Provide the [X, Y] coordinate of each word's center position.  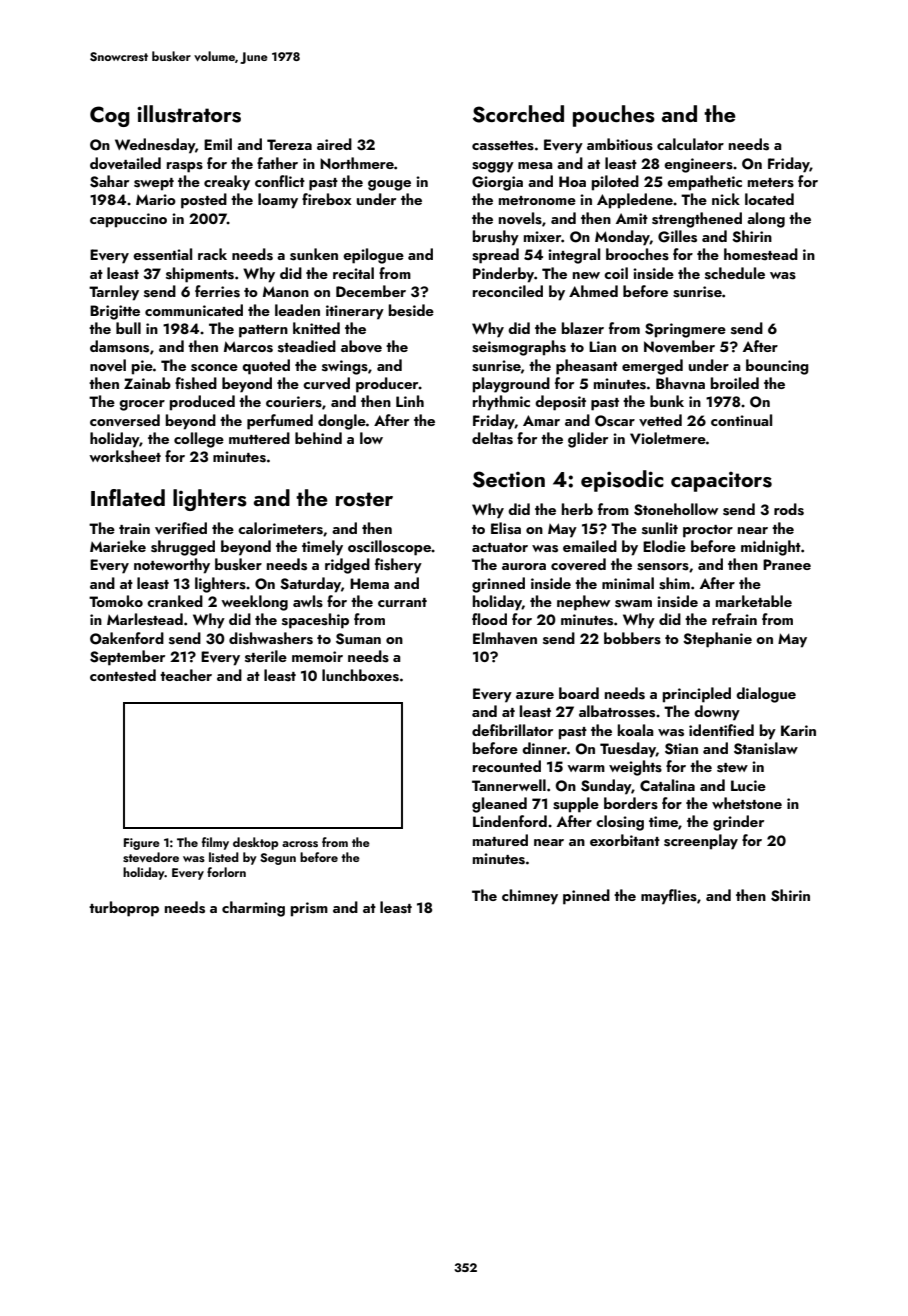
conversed [125, 420]
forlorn [226, 872]
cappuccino [128, 220]
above [361, 346]
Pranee [787, 564]
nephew [583, 603]
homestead [761, 254]
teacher [186, 675]
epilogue [373, 256]
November [679, 346]
